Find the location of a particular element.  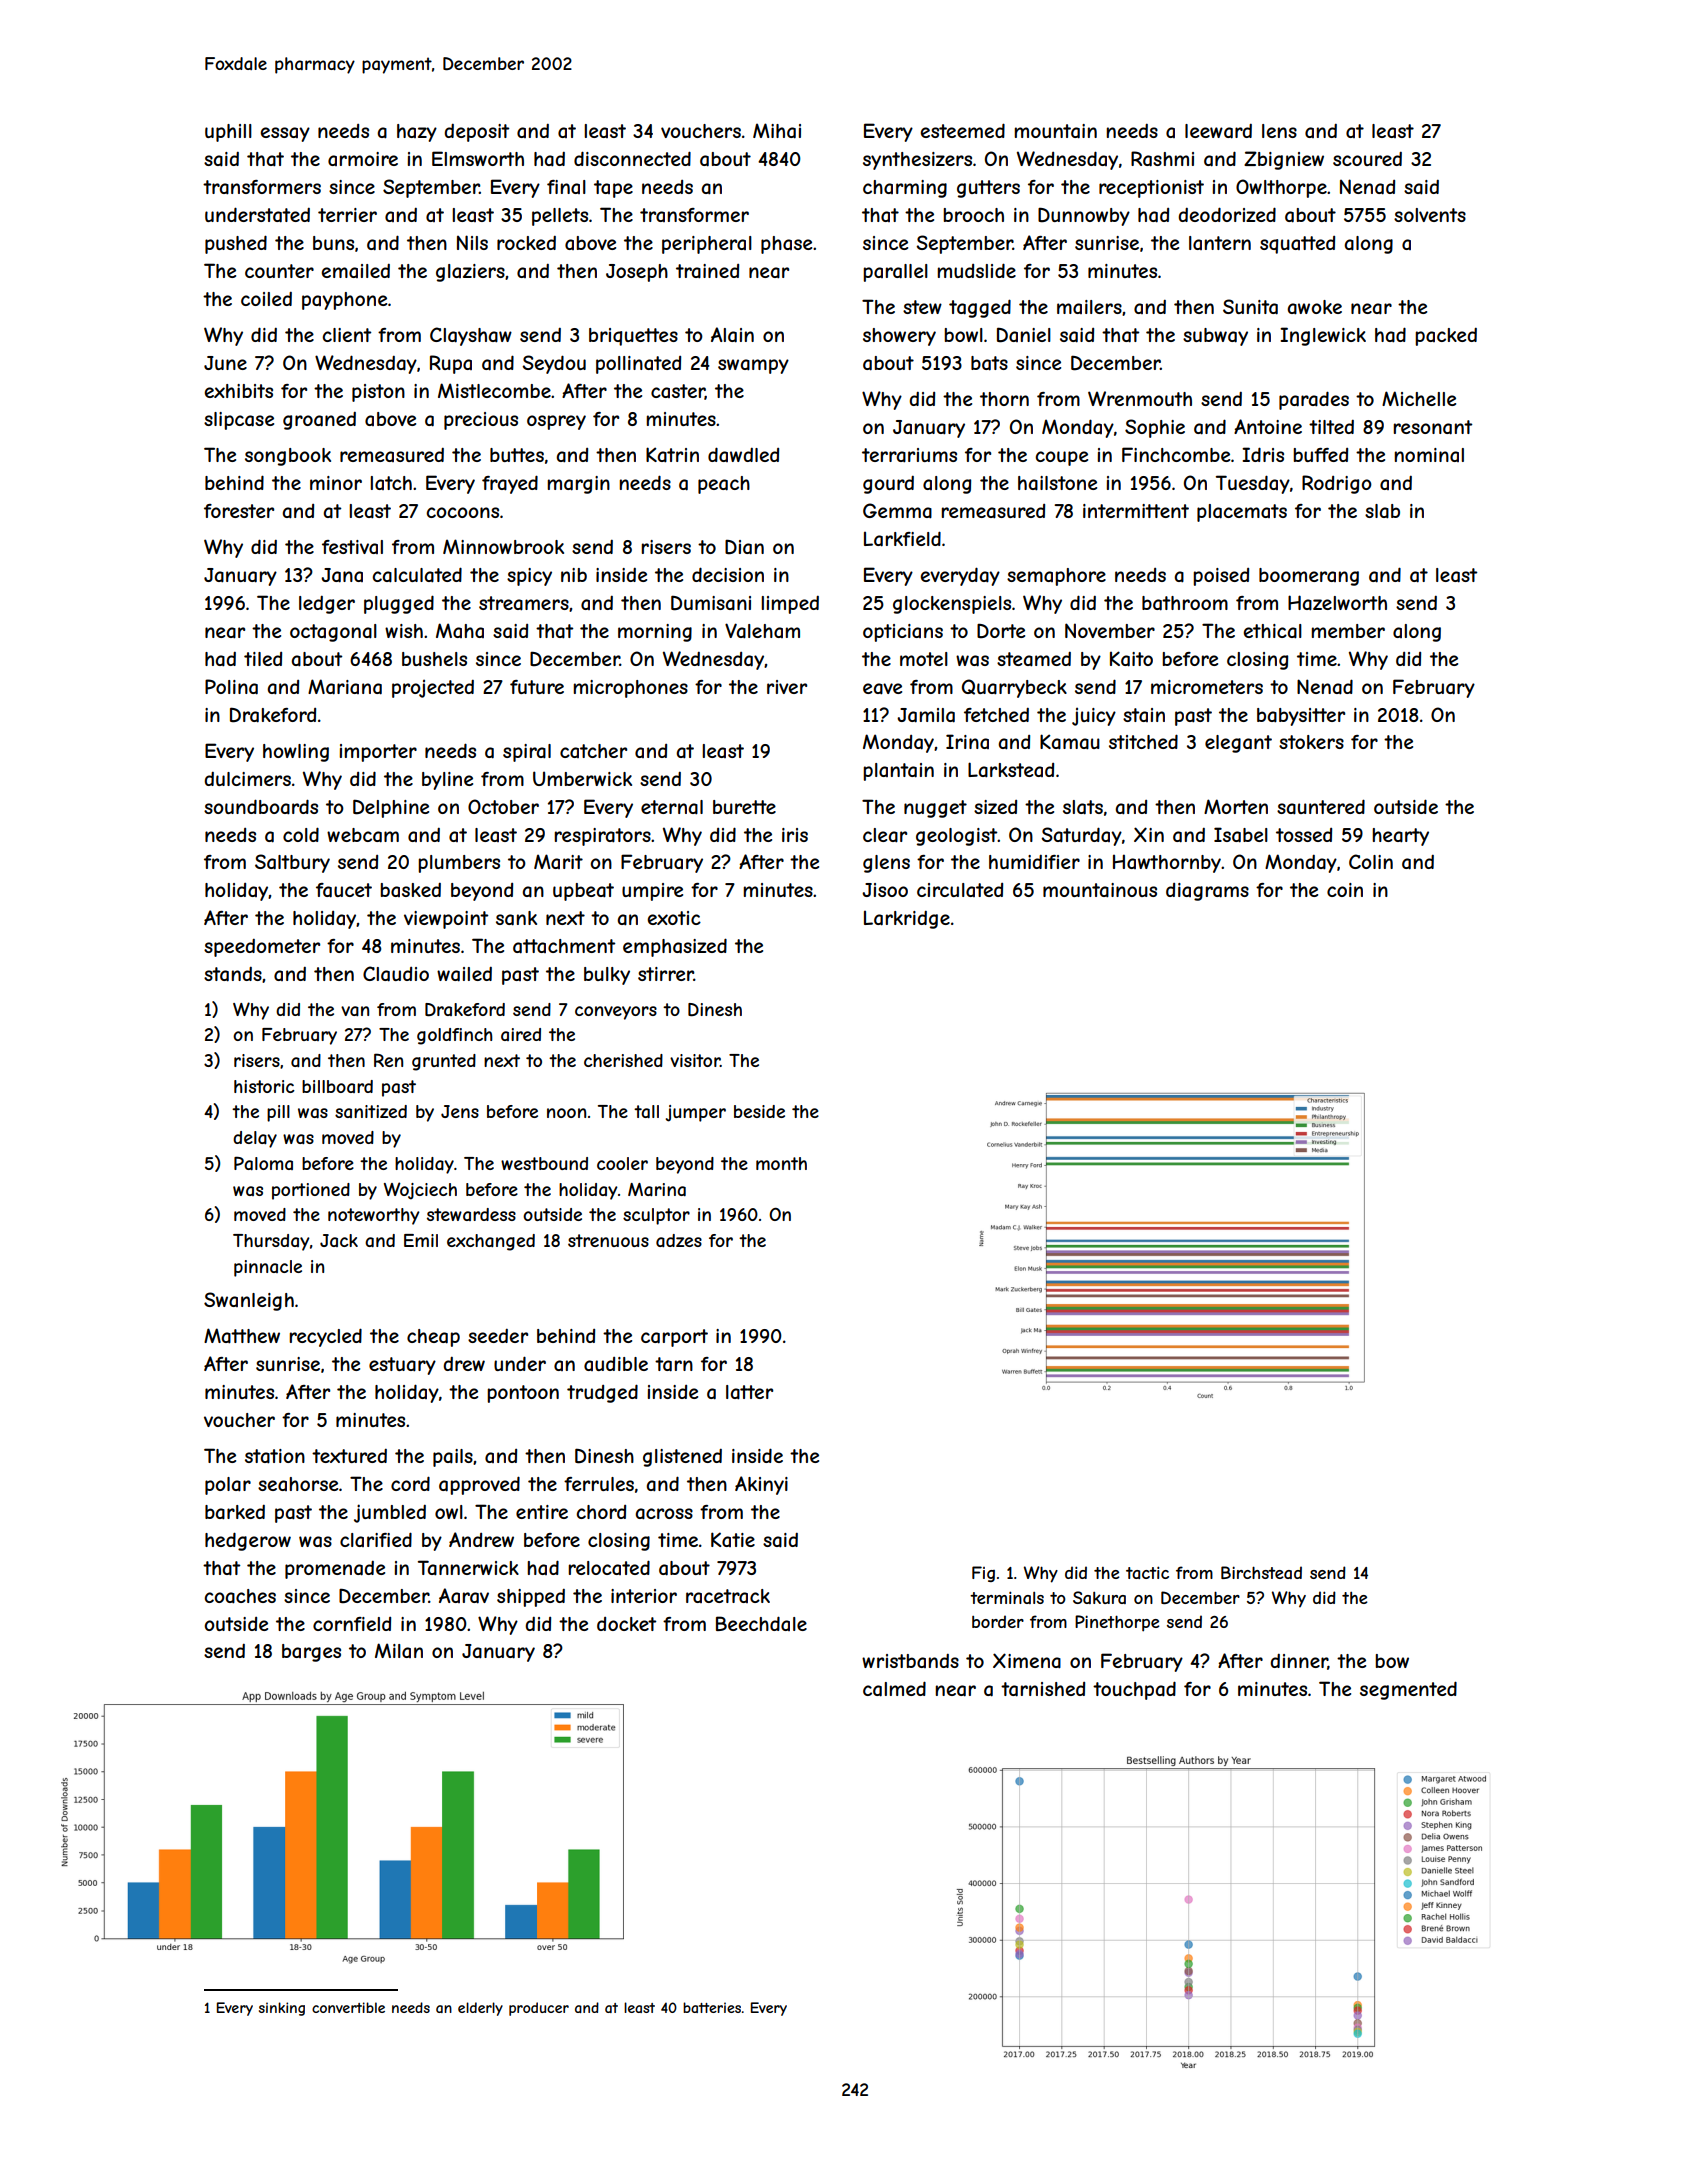

awoke is located at coordinates (1314, 307).
